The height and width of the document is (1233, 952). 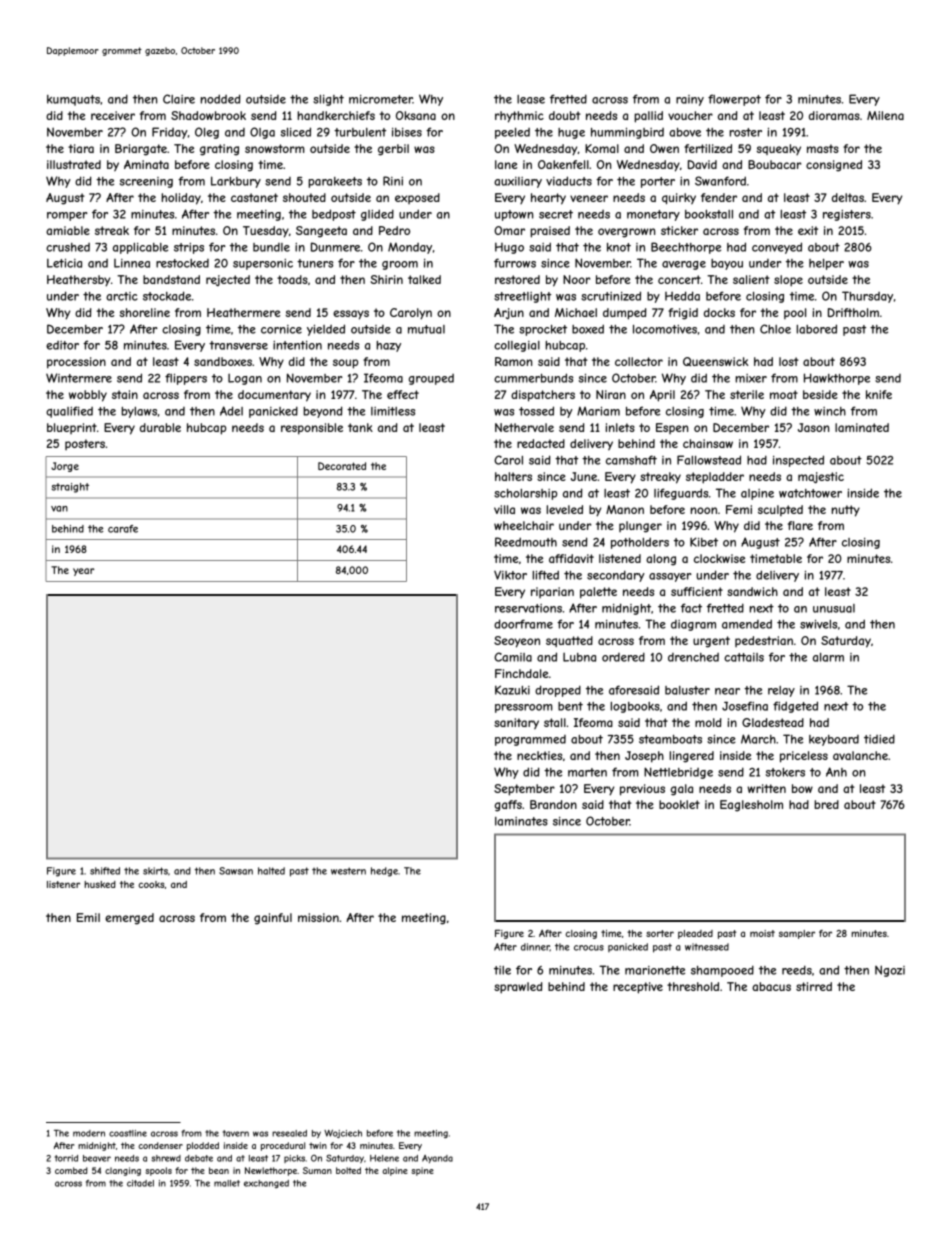 What do you see at coordinates (85, 444) in the document?
I see `posters` at bounding box center [85, 444].
